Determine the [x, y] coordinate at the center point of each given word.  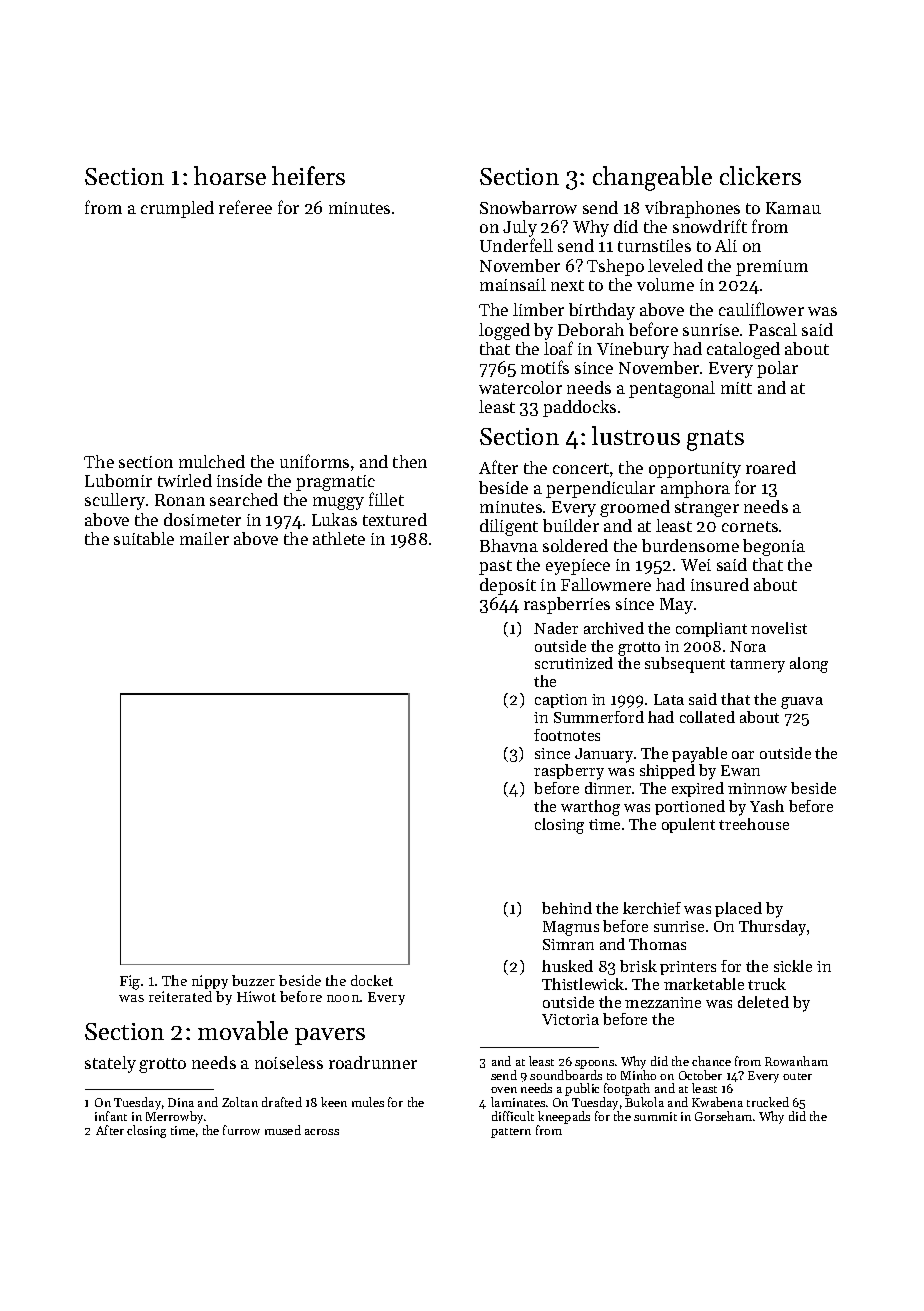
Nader [556, 628]
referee [245, 207]
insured [720, 584]
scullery [115, 501]
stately [110, 1064]
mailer [204, 538]
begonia [774, 547]
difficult [513, 1116]
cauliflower [761, 309]
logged [504, 331]
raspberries [567, 605]
